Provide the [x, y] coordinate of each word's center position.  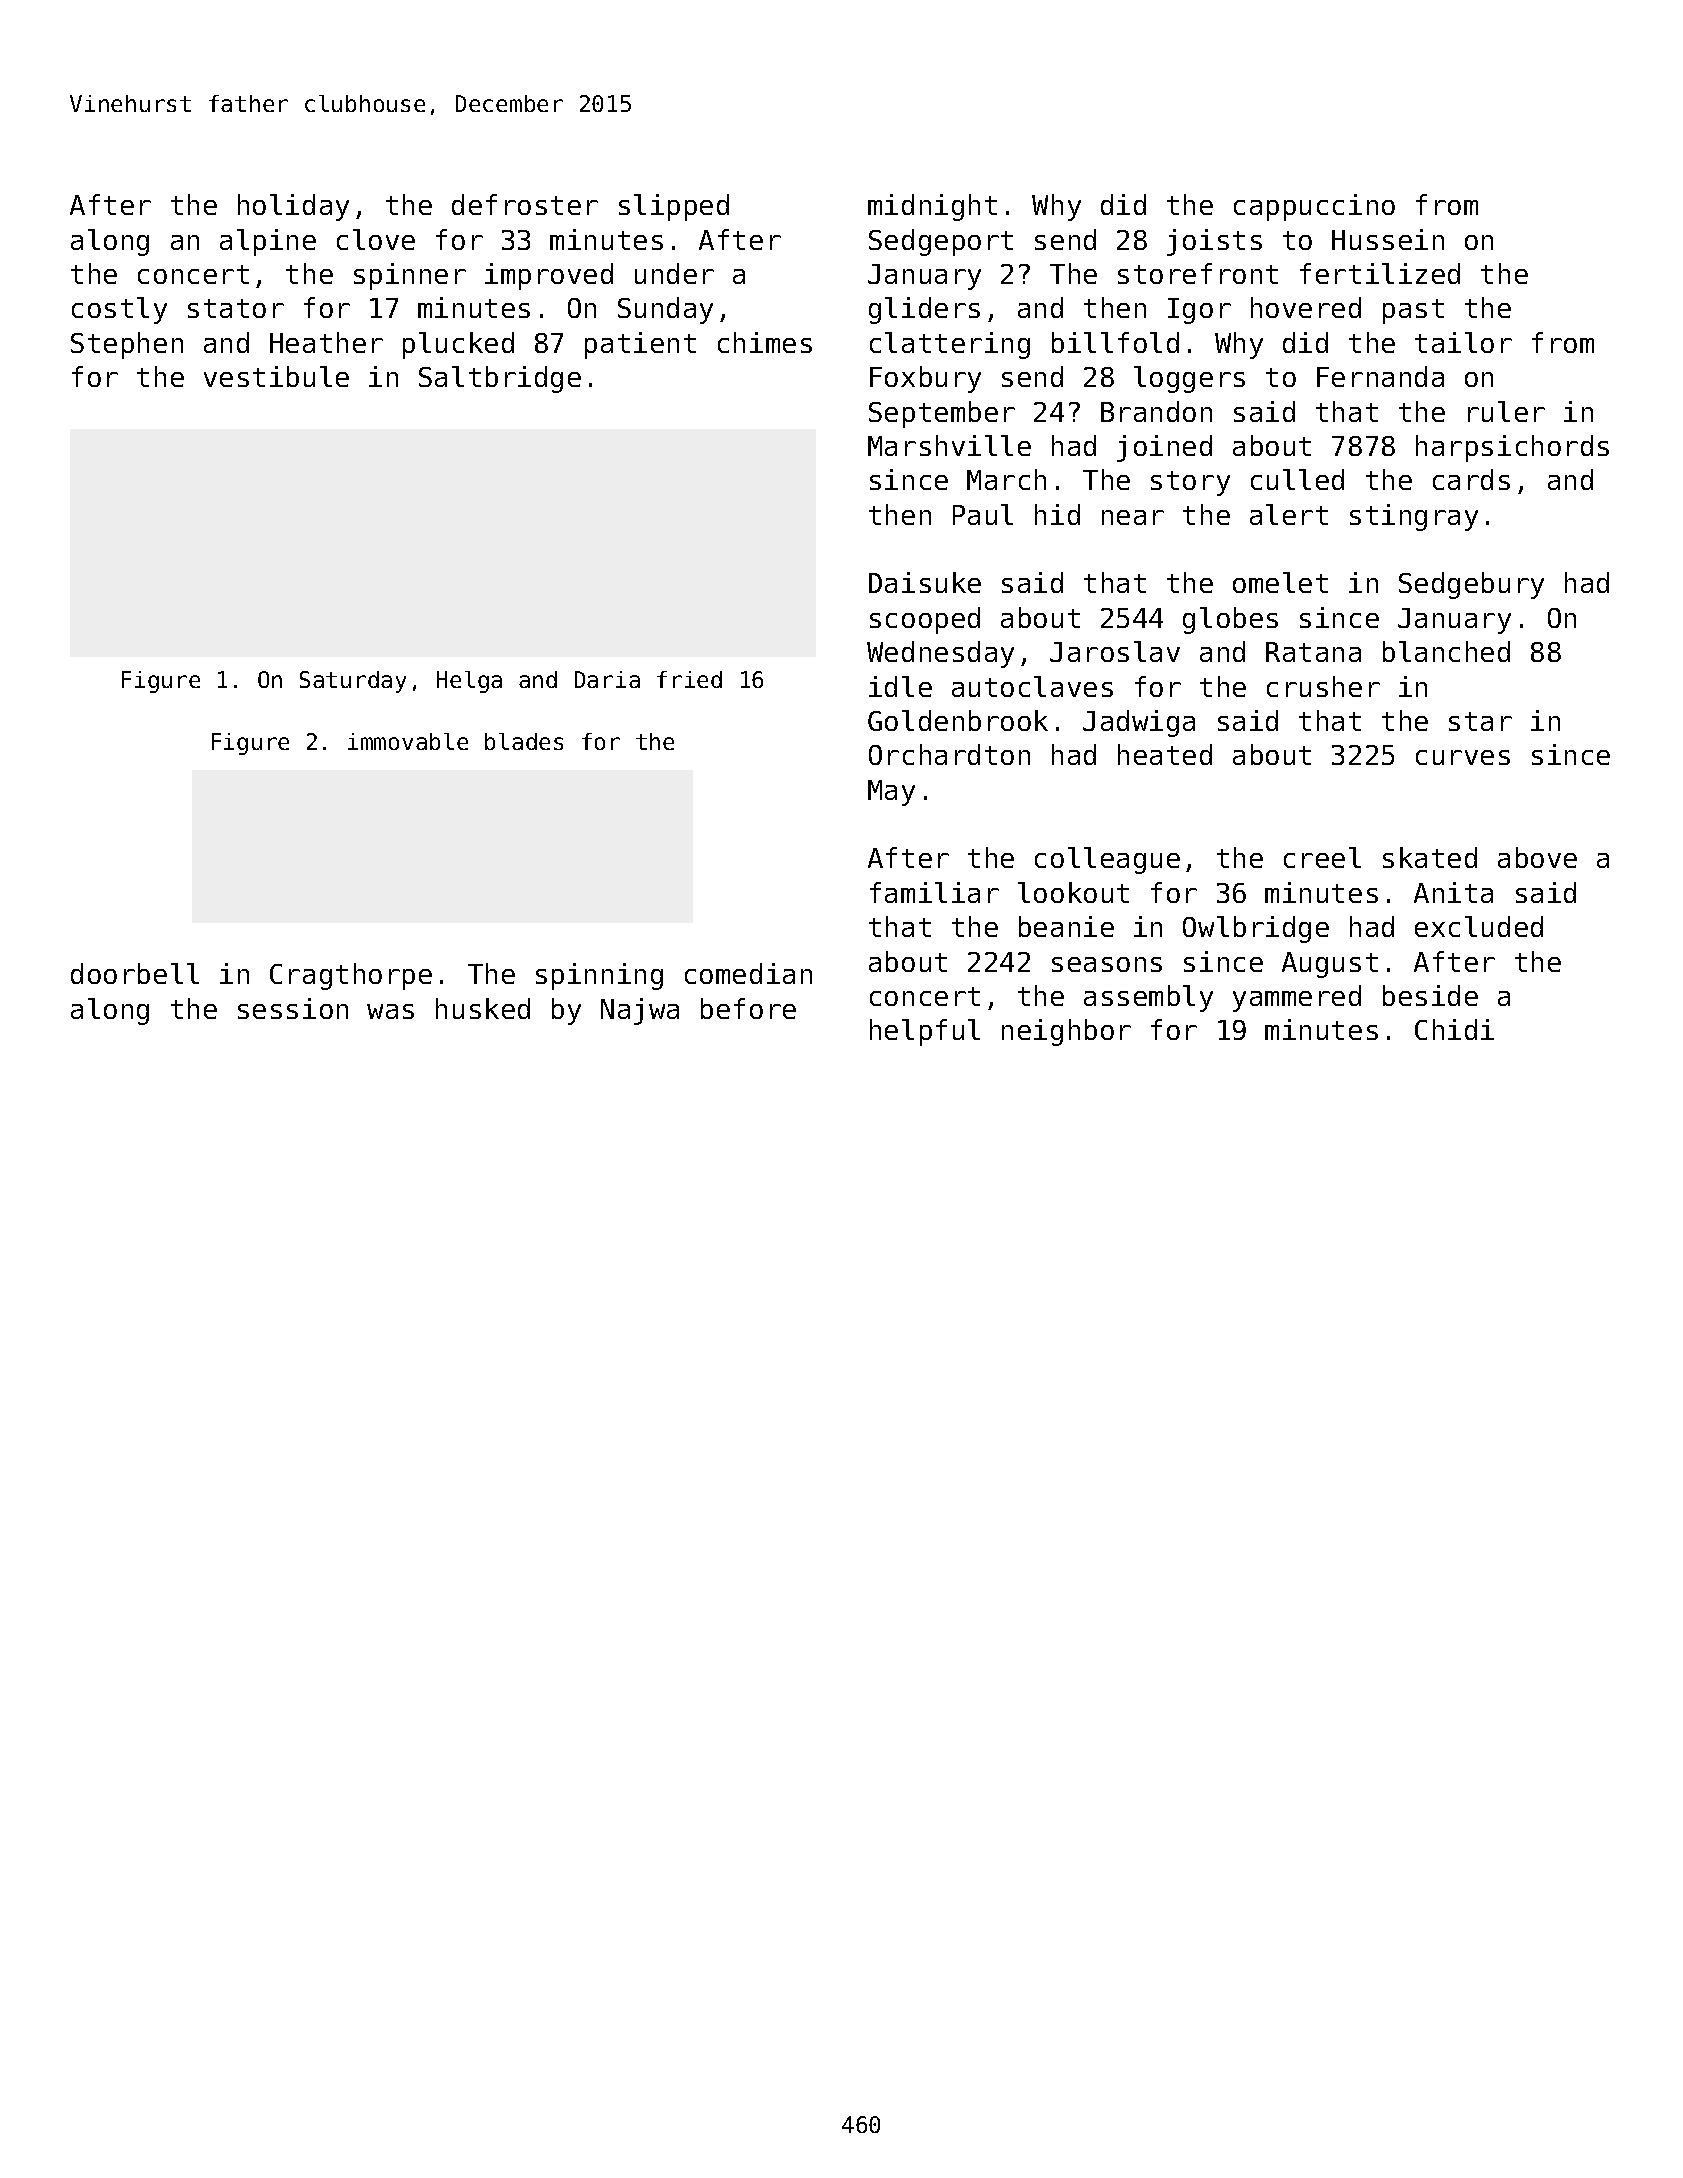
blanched [1446, 651]
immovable [408, 741]
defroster [525, 204]
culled [1297, 479]
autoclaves [1032, 686]
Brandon [1156, 411]
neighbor [1066, 1032]
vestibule [276, 376]
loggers [1189, 379]
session [293, 1008]
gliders [924, 310]
